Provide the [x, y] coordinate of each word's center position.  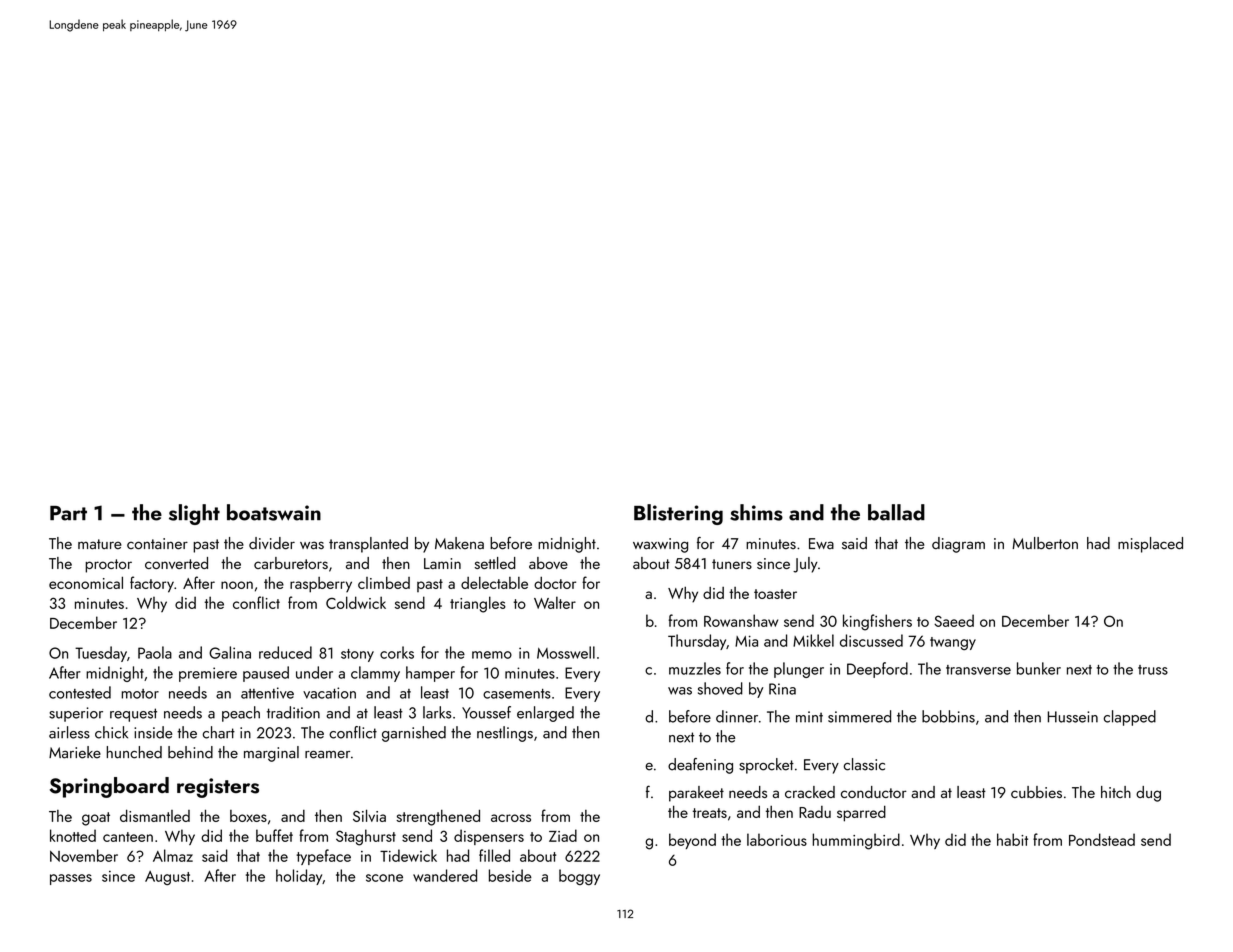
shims [756, 512]
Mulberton [1045, 543]
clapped [1130, 718]
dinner [737, 716]
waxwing [660, 545]
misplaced [1150, 545]
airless [69, 732]
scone [384, 878]
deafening [700, 766]
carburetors [291, 563]
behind [190, 752]
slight [194, 514]
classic [864, 764]
